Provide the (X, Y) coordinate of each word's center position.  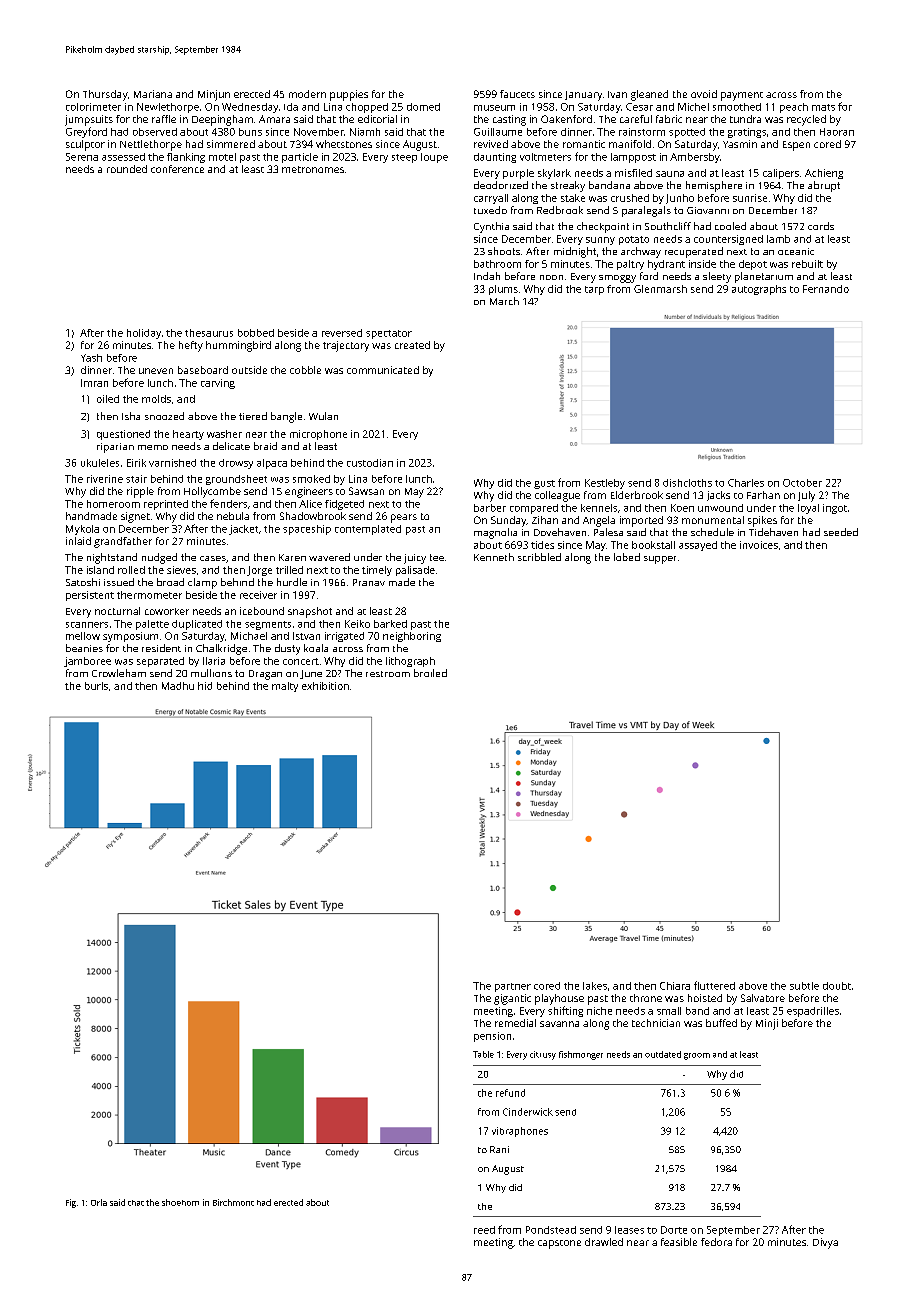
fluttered (714, 985)
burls (96, 686)
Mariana (153, 94)
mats (823, 107)
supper (660, 560)
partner (513, 987)
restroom (388, 674)
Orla (99, 1202)
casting (509, 120)
